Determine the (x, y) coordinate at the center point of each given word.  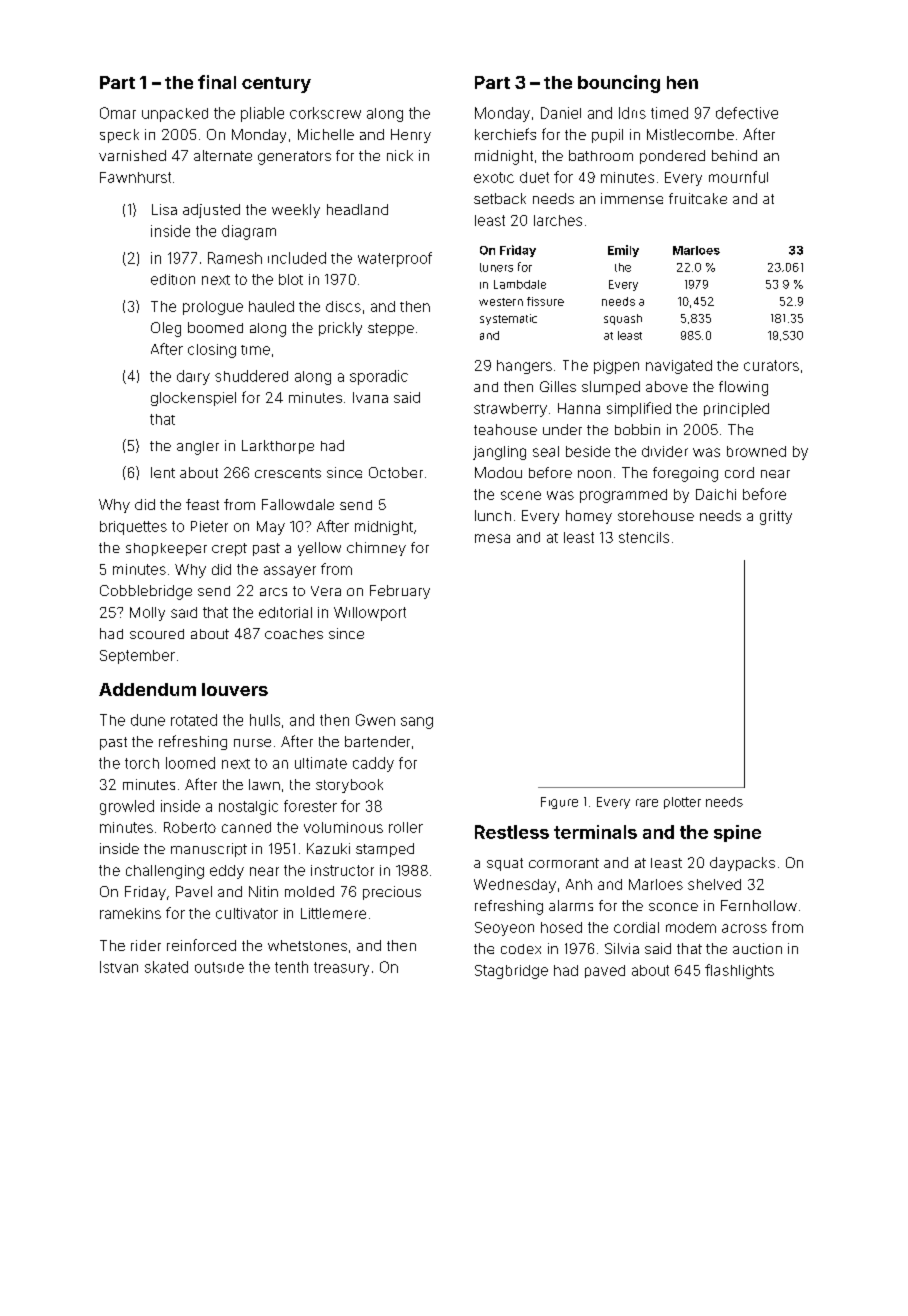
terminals (595, 832)
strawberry (510, 410)
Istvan (119, 967)
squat (505, 864)
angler (198, 448)
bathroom (601, 155)
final (217, 82)
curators (771, 365)
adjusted (211, 211)
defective (747, 113)
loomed (190, 763)
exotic (494, 177)
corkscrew (325, 113)
